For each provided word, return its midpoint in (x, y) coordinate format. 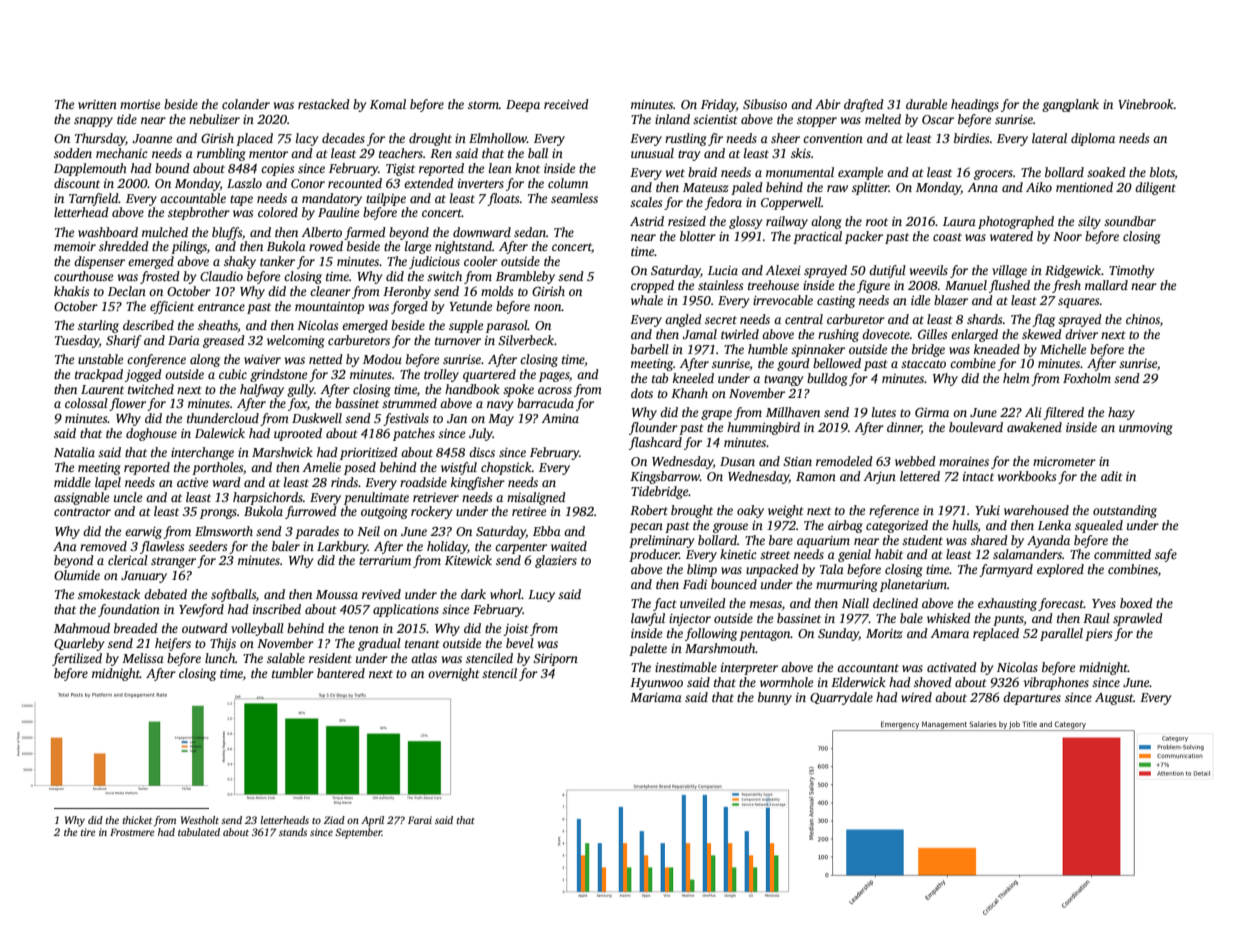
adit (1112, 476)
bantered (341, 673)
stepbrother (199, 213)
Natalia (74, 452)
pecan (646, 528)
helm (1016, 378)
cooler (481, 261)
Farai (420, 820)
